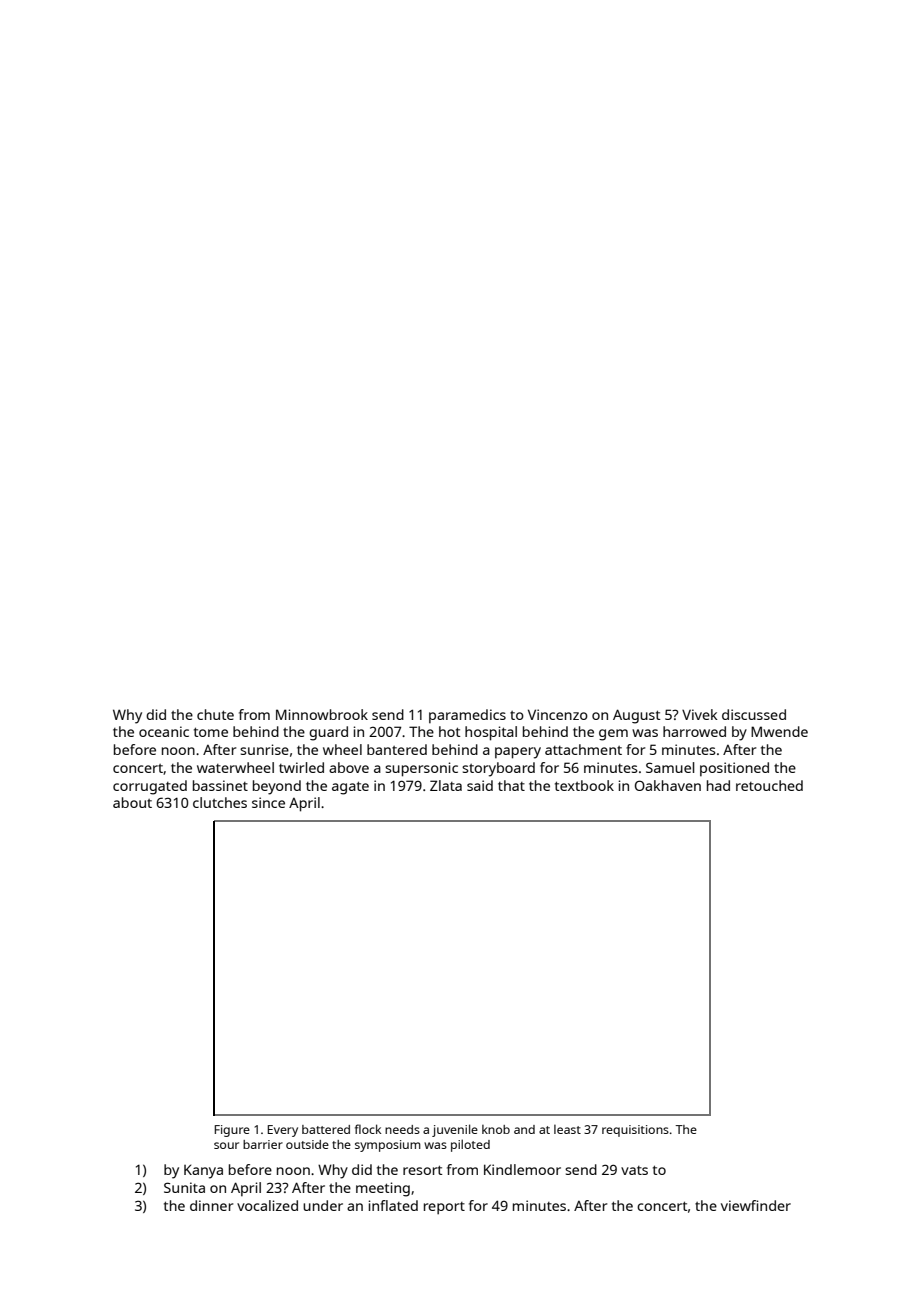  I want to click on Mwende, so click(779, 731).
